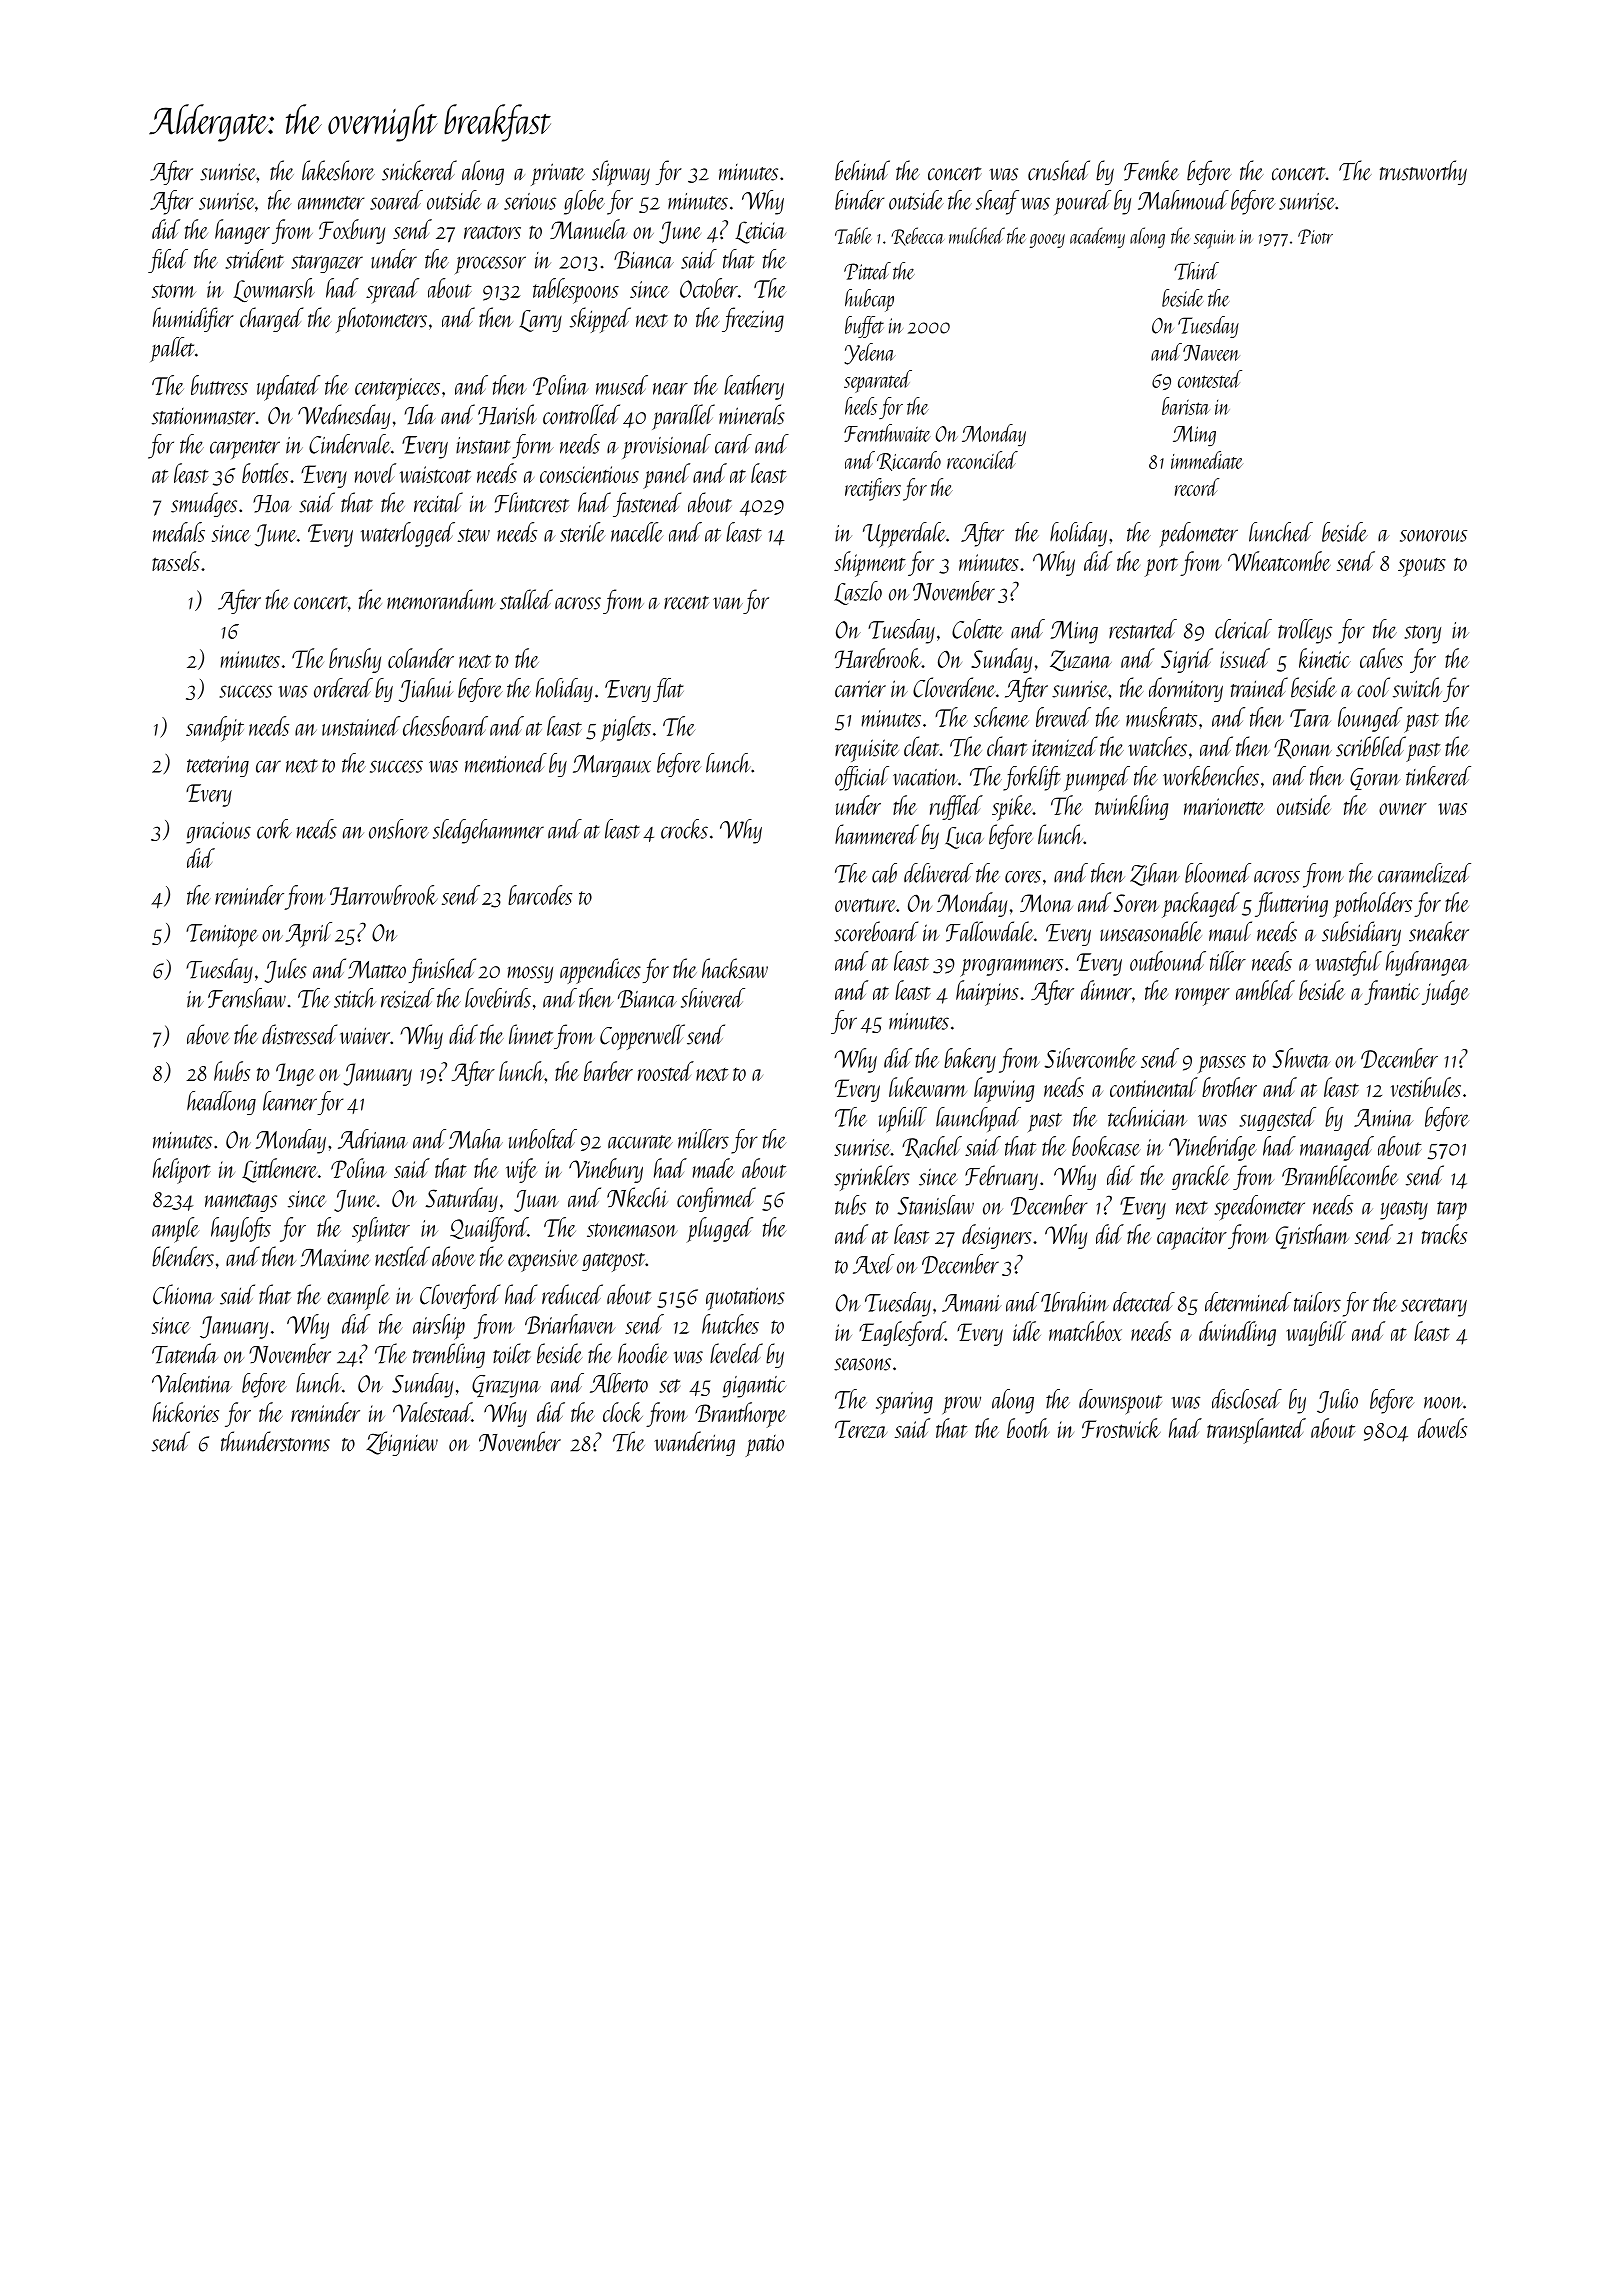  I want to click on recent, so click(686, 603).
